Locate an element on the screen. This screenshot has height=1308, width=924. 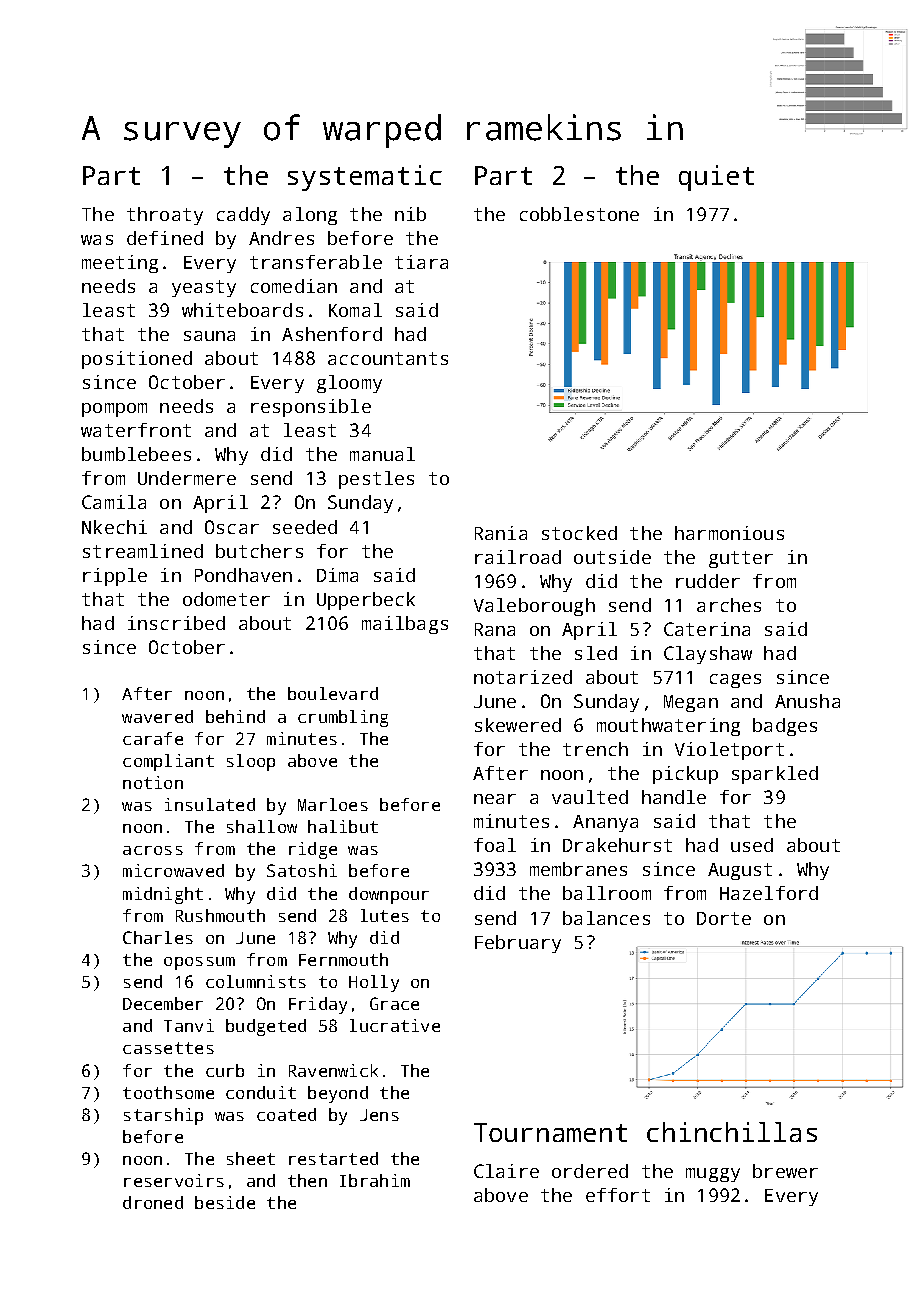
Rushmouth is located at coordinates (220, 915).
